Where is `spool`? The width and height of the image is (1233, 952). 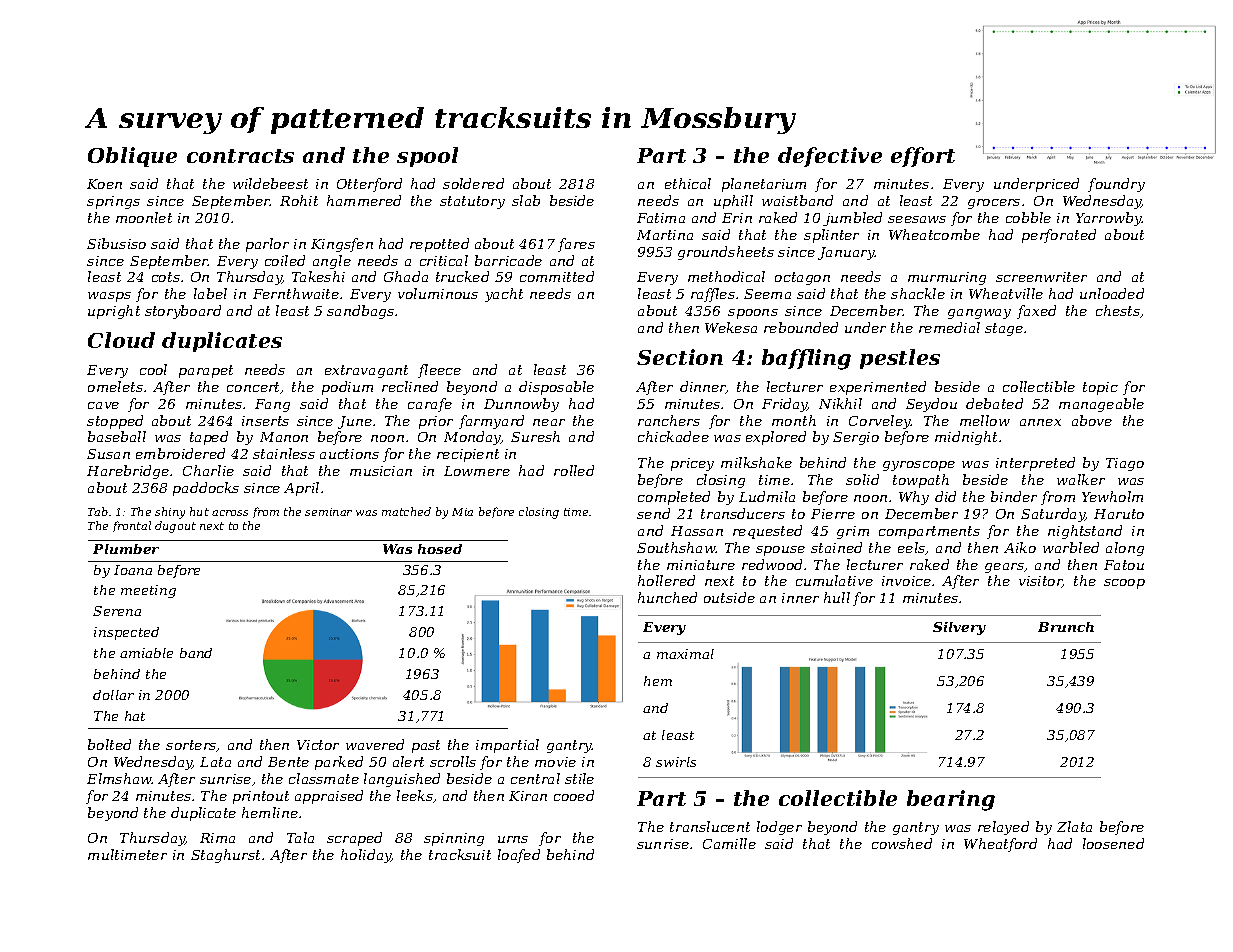
spool is located at coordinates (427, 157).
